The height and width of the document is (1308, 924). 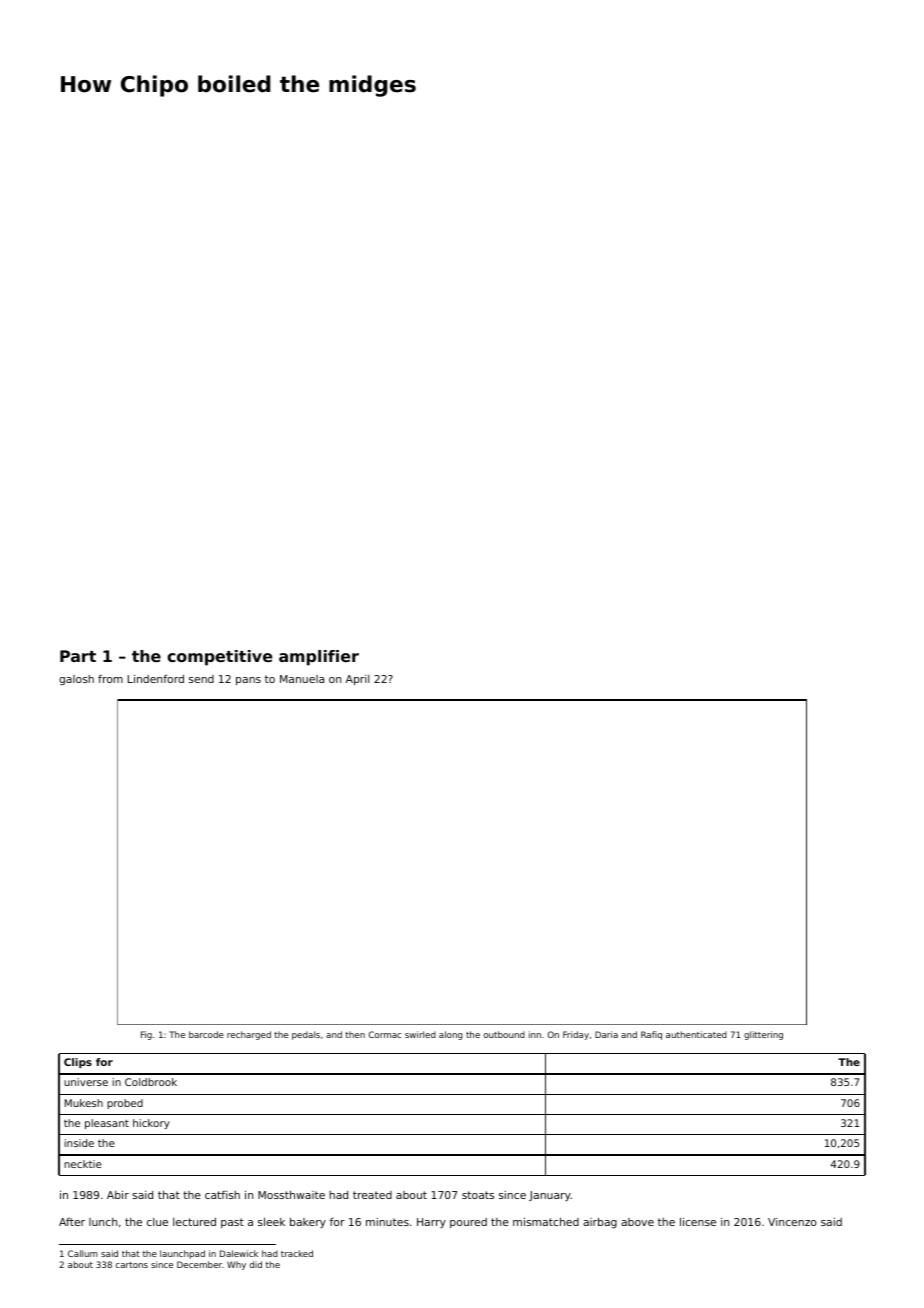 I want to click on pans, so click(x=248, y=681).
